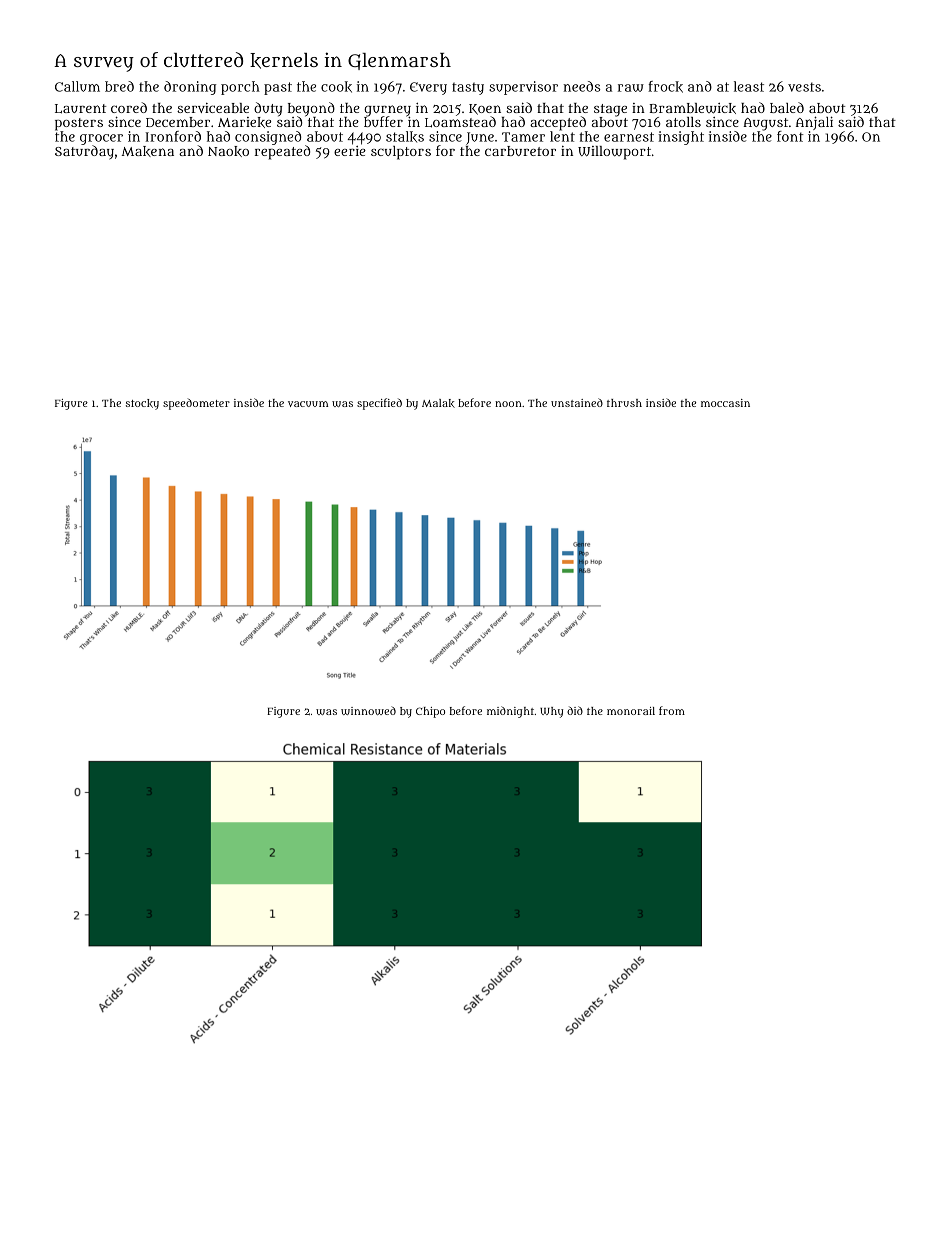  What do you see at coordinates (379, 404) in the page?
I see `specified` at bounding box center [379, 404].
